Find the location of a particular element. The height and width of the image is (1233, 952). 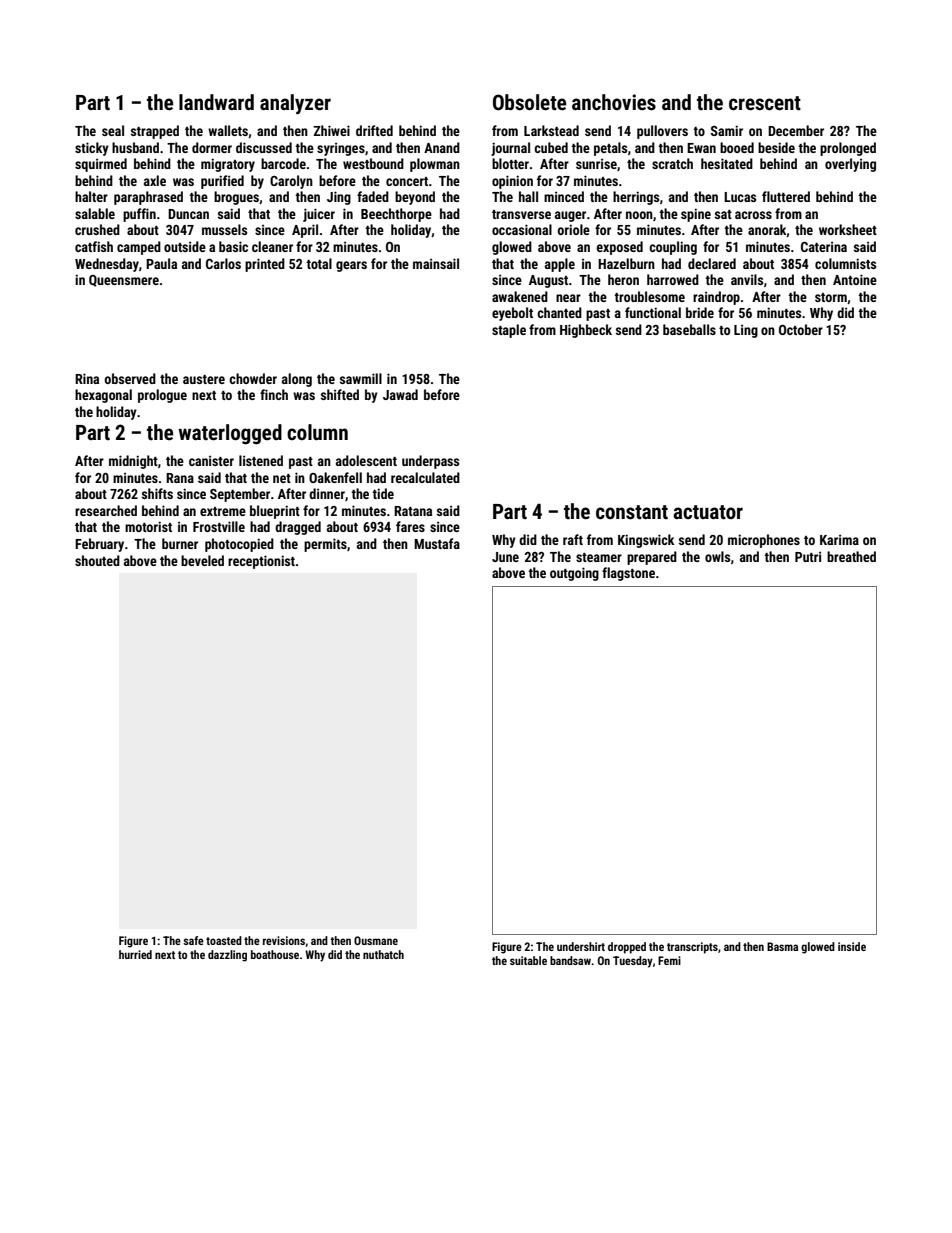

undershirt is located at coordinates (581, 946).
